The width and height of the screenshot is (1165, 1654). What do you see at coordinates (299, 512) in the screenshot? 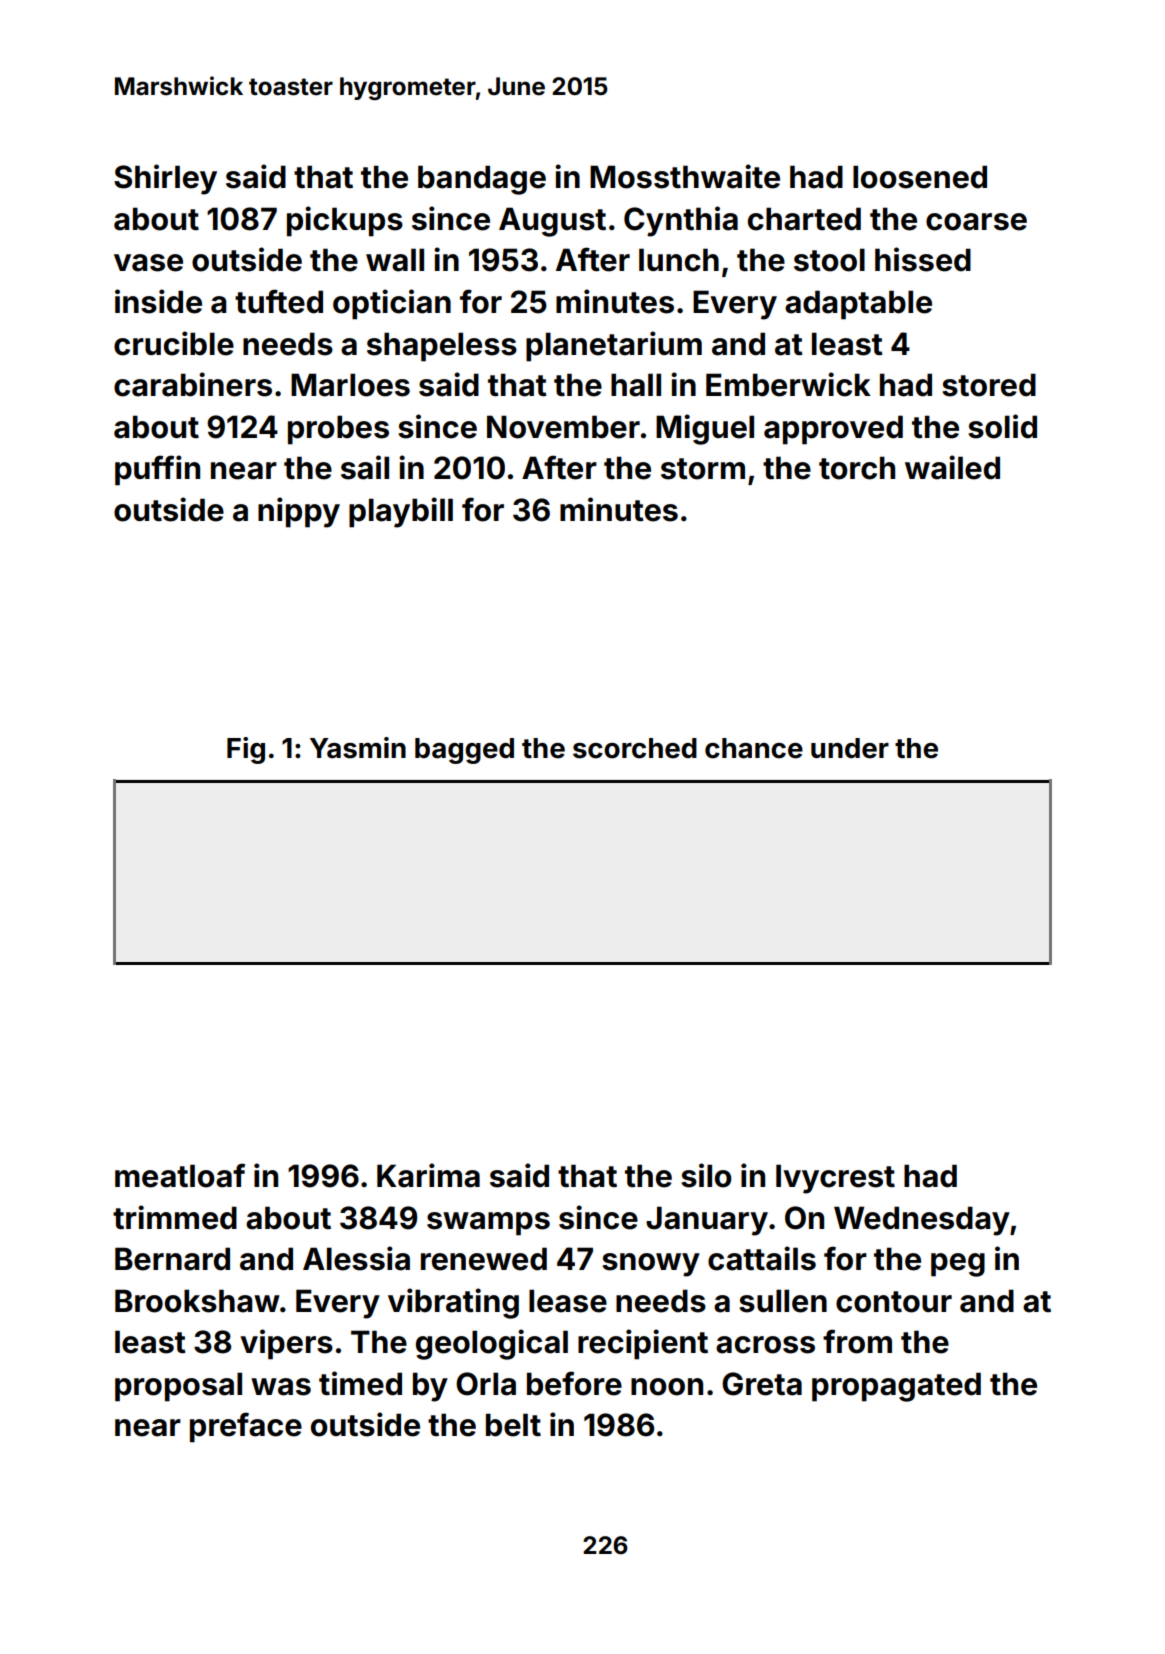
I see `nippy` at bounding box center [299, 512].
